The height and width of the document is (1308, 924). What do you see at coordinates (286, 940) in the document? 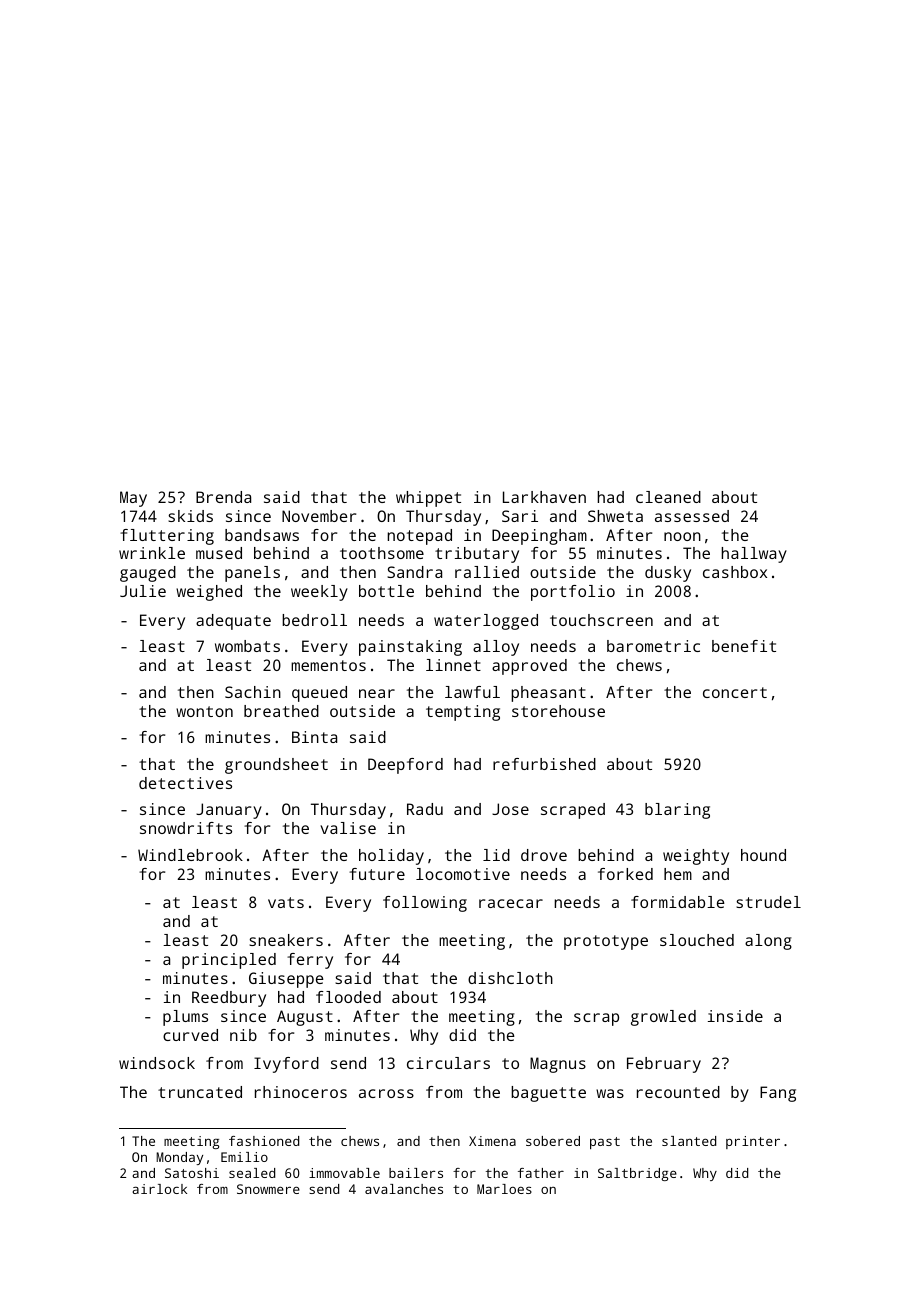
I see `sneakers` at bounding box center [286, 940].
